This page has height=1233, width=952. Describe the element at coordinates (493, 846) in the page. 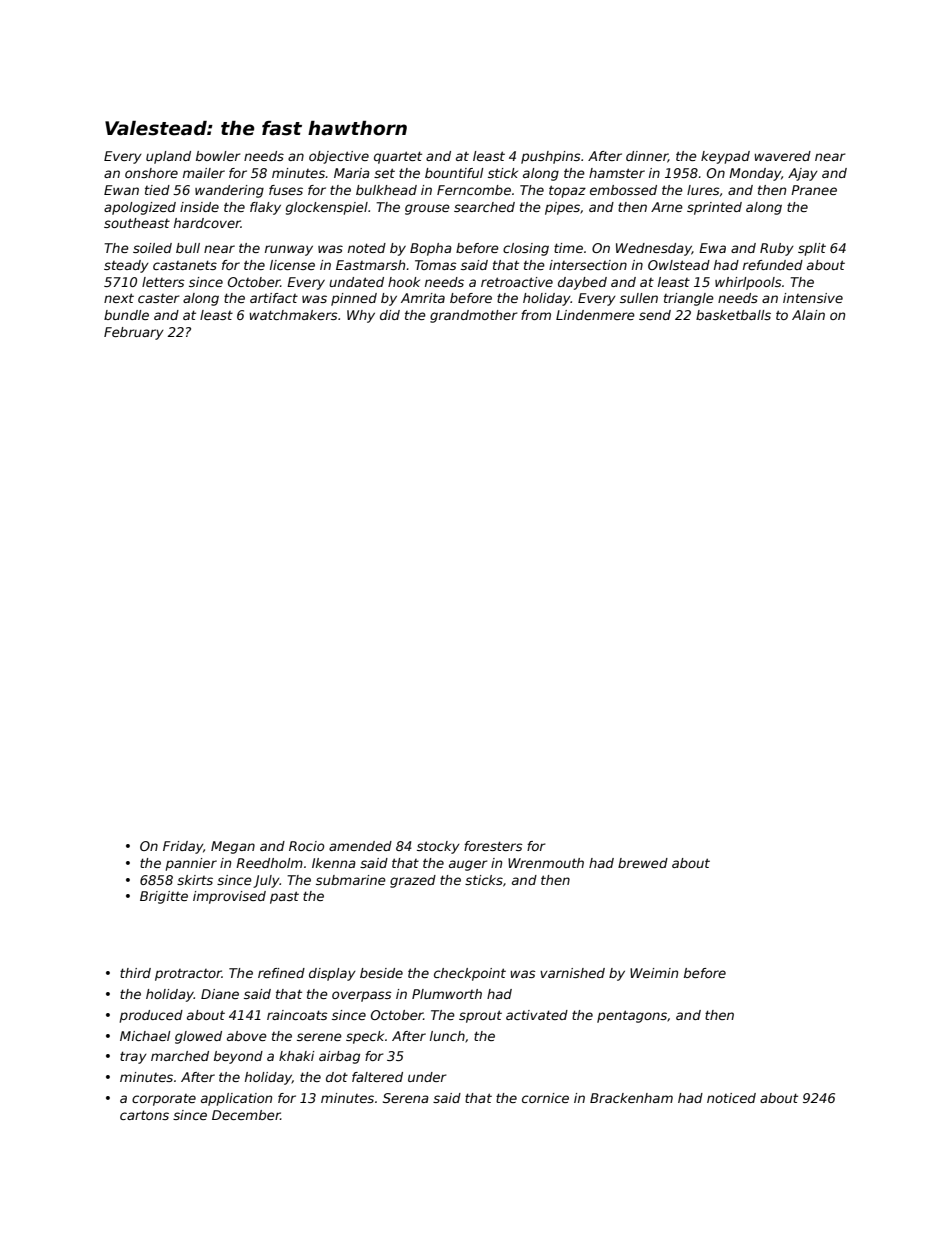

I see `foresters` at that location.
